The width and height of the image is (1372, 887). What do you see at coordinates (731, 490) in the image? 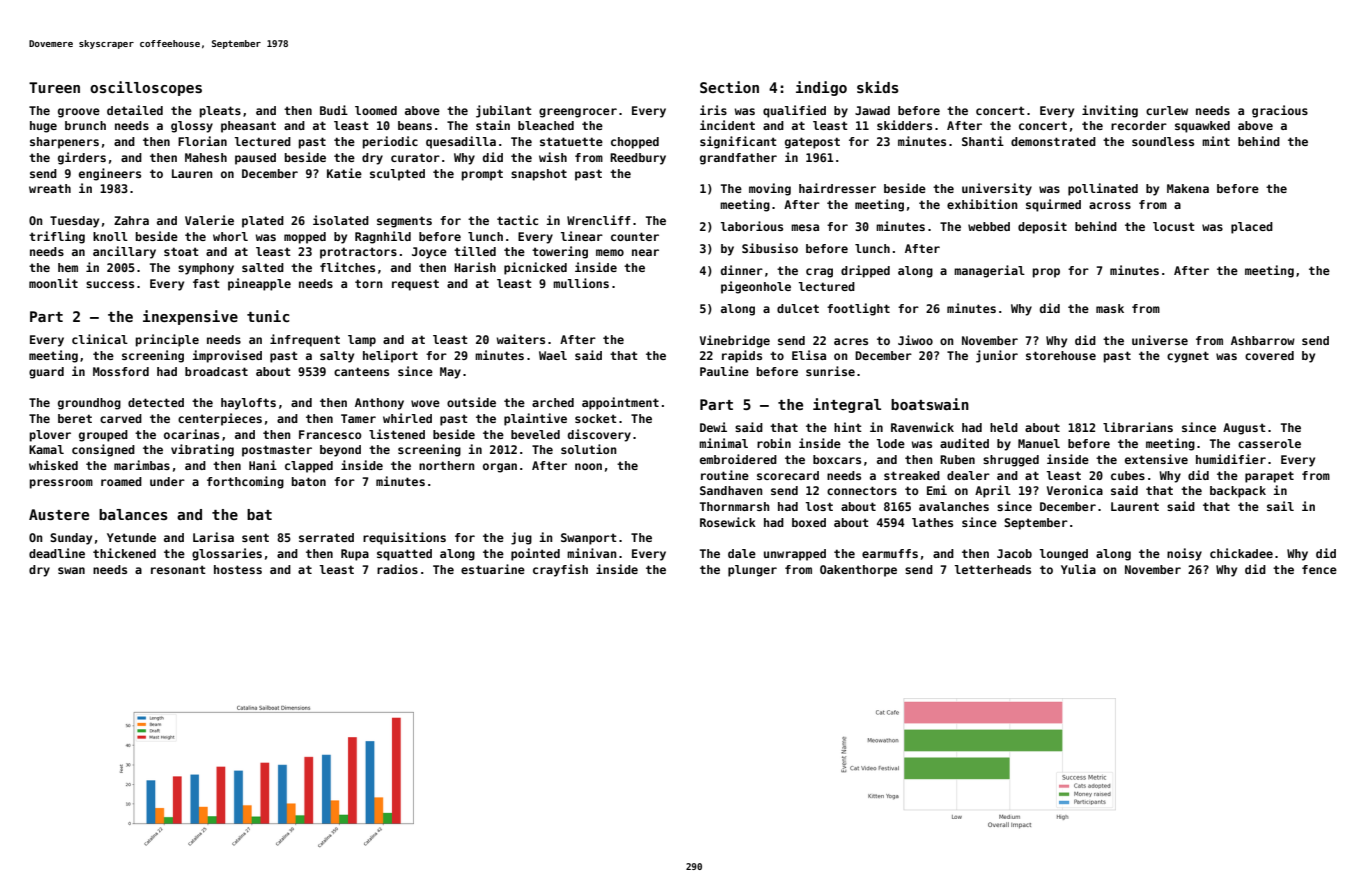
I see `Sandhaven` at bounding box center [731, 490].
